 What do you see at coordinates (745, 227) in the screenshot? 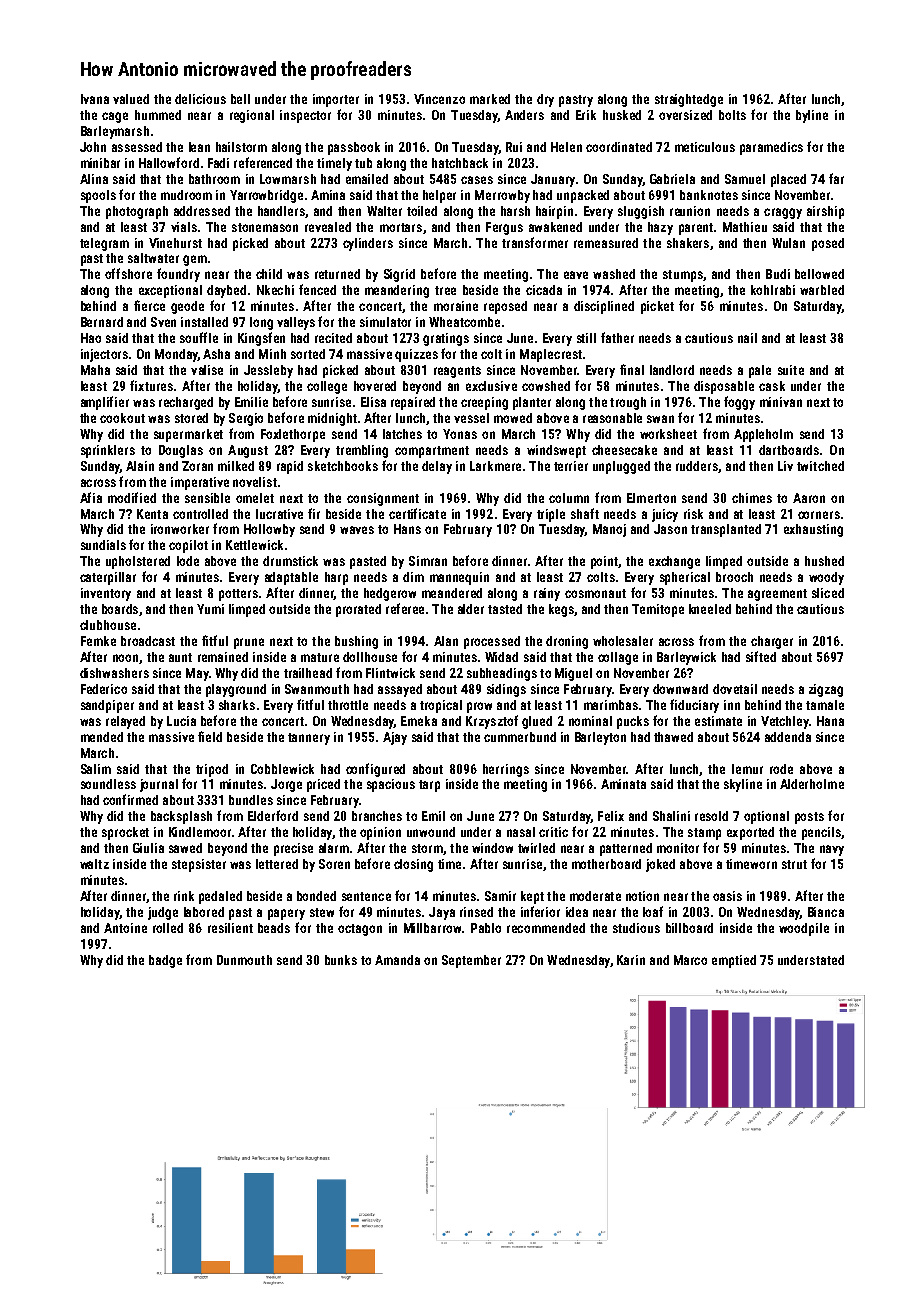
I see `Mathieu` at bounding box center [745, 227].
